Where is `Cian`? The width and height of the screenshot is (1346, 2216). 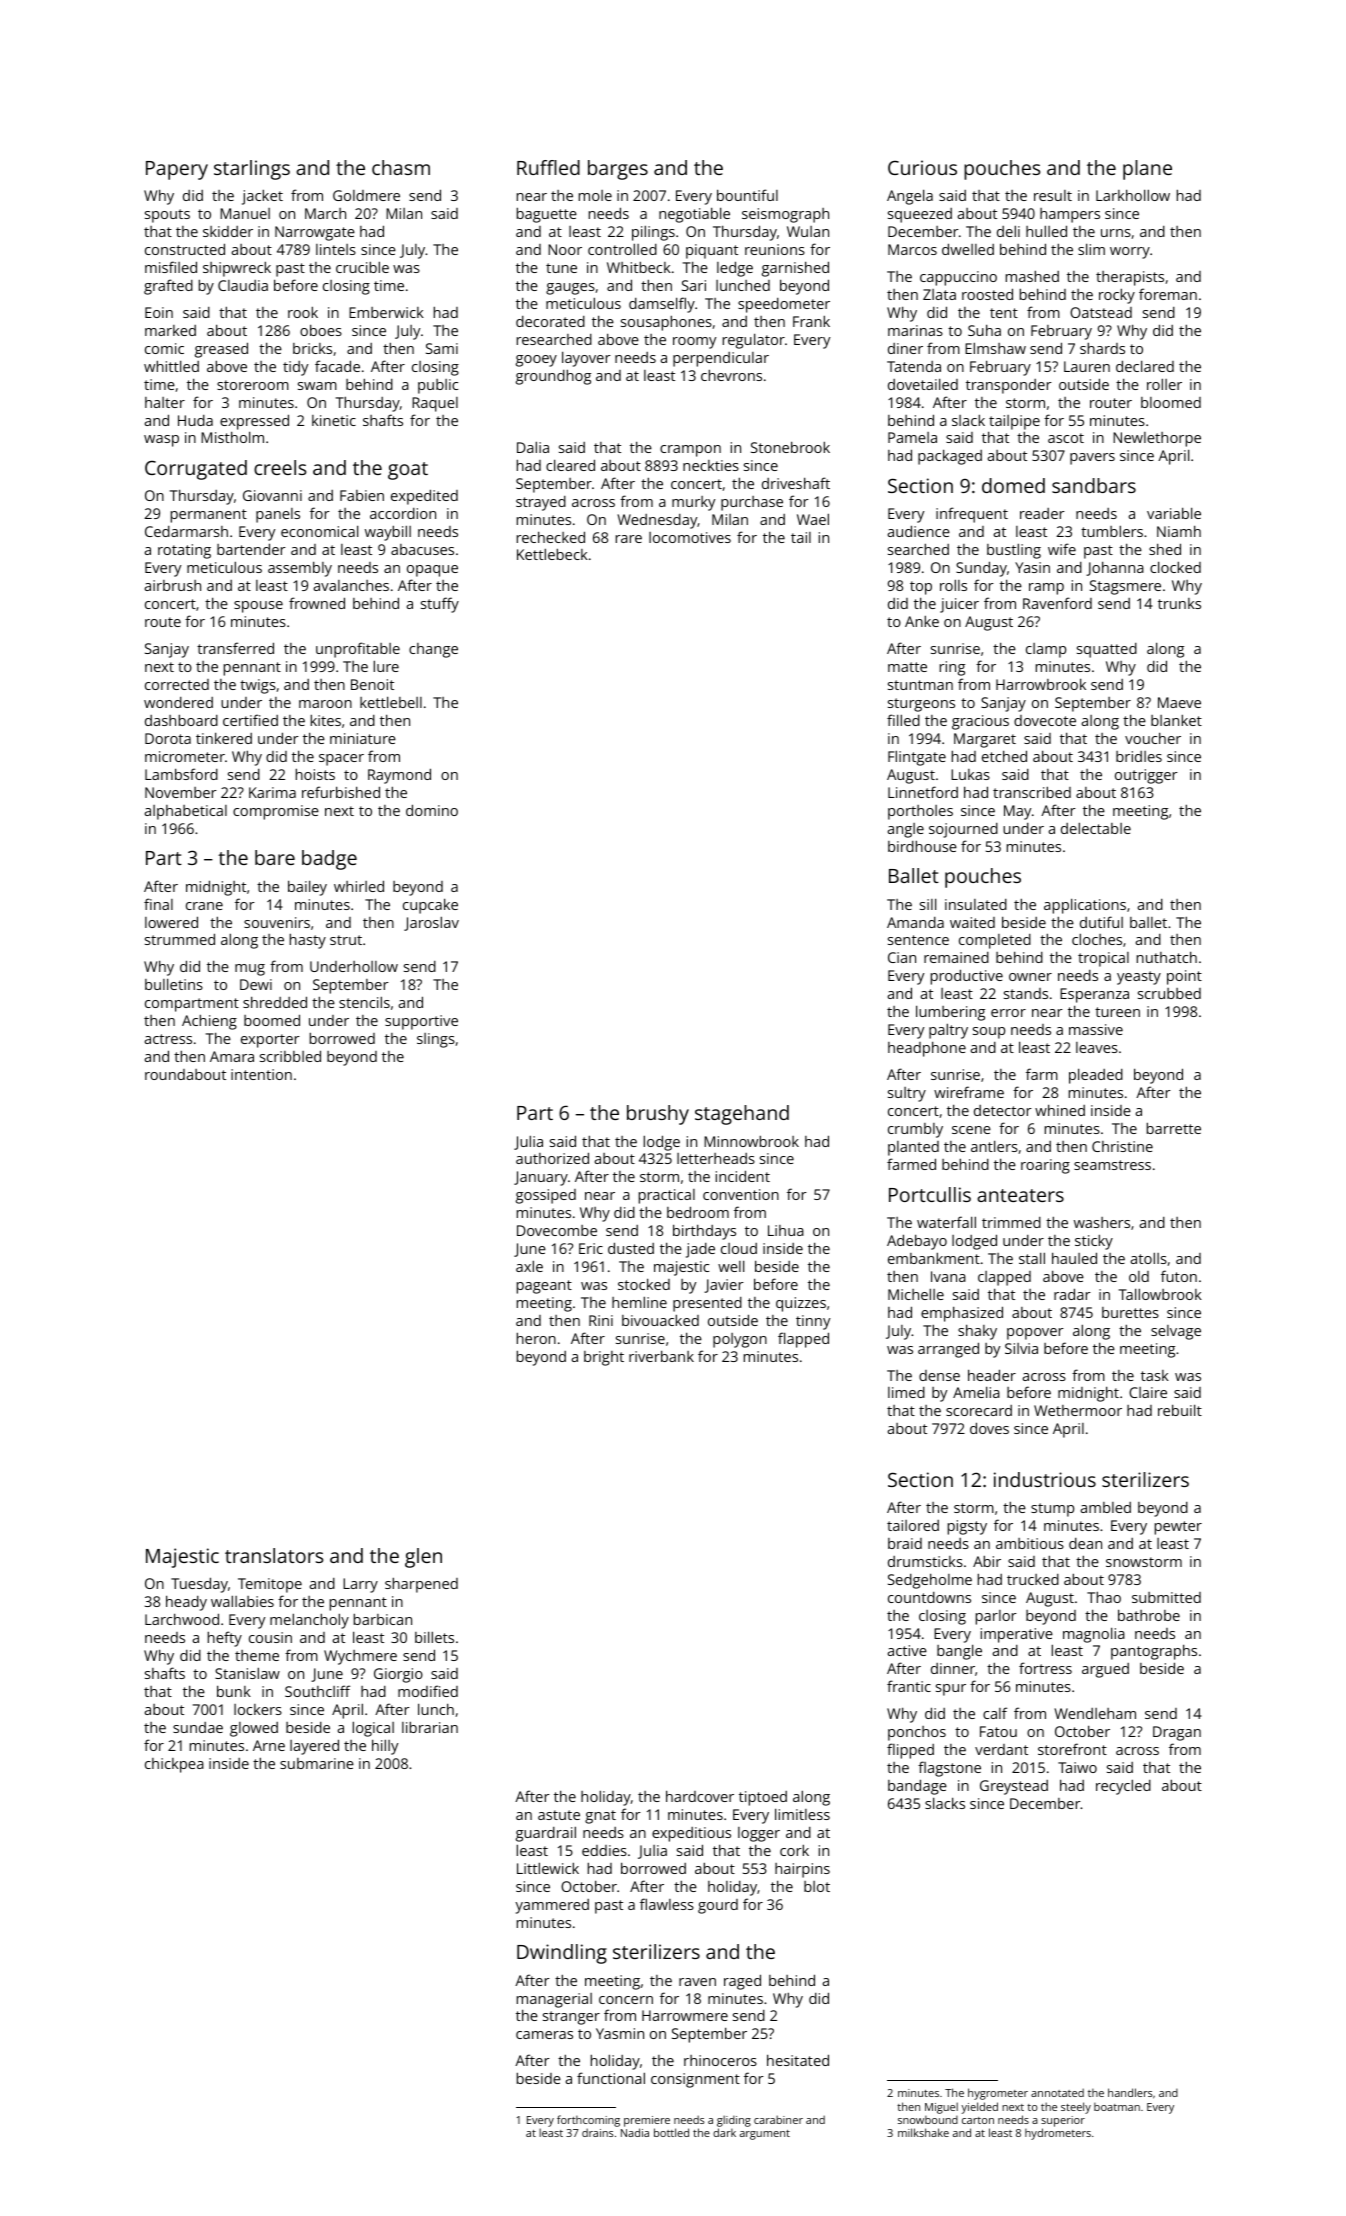
Cian is located at coordinates (902, 957).
